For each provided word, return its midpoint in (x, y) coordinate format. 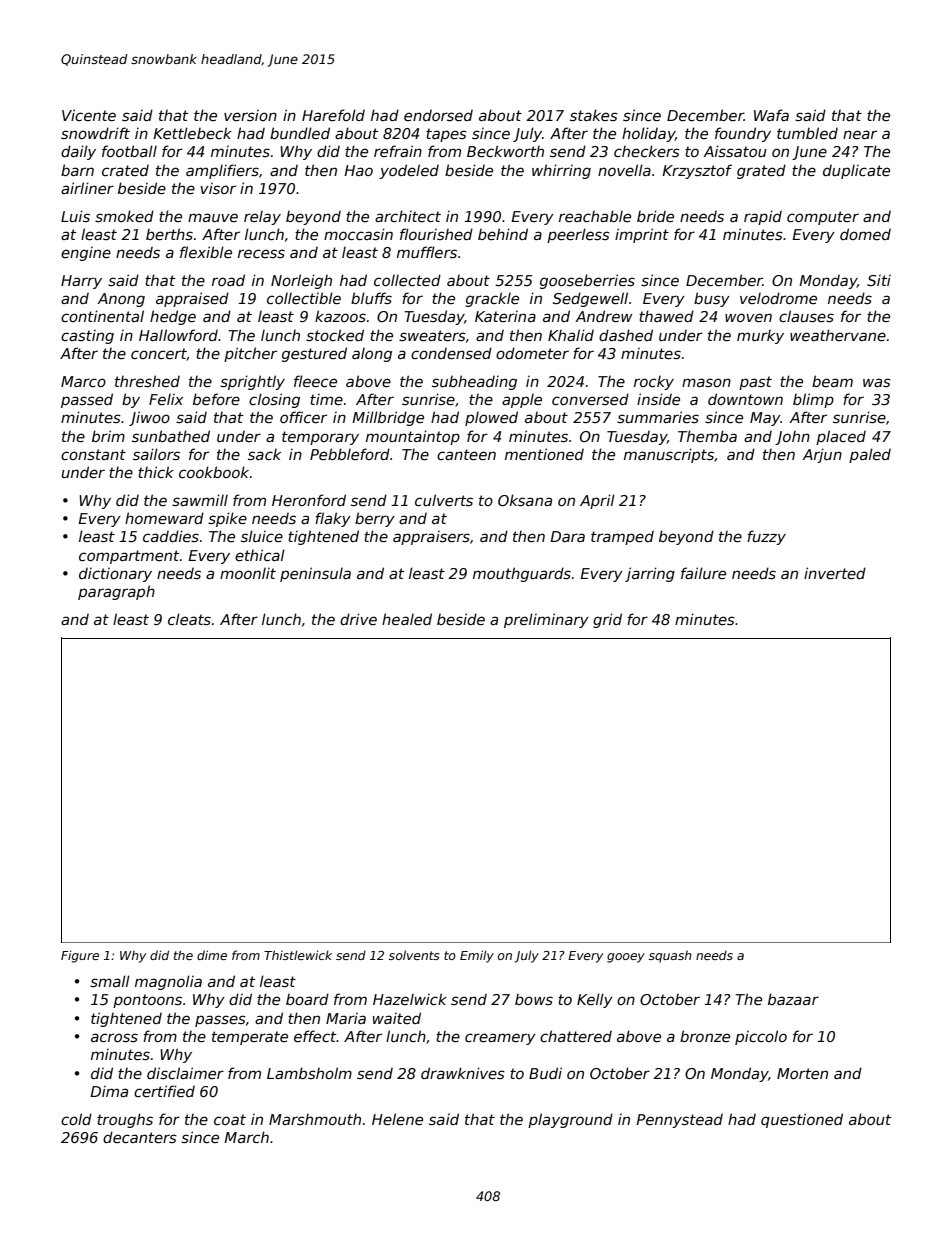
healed (407, 619)
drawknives (463, 1073)
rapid (763, 217)
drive (358, 619)
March (246, 1137)
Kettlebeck (192, 133)
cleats (189, 619)
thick (156, 472)
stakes (594, 115)
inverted (835, 573)
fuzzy (766, 537)
